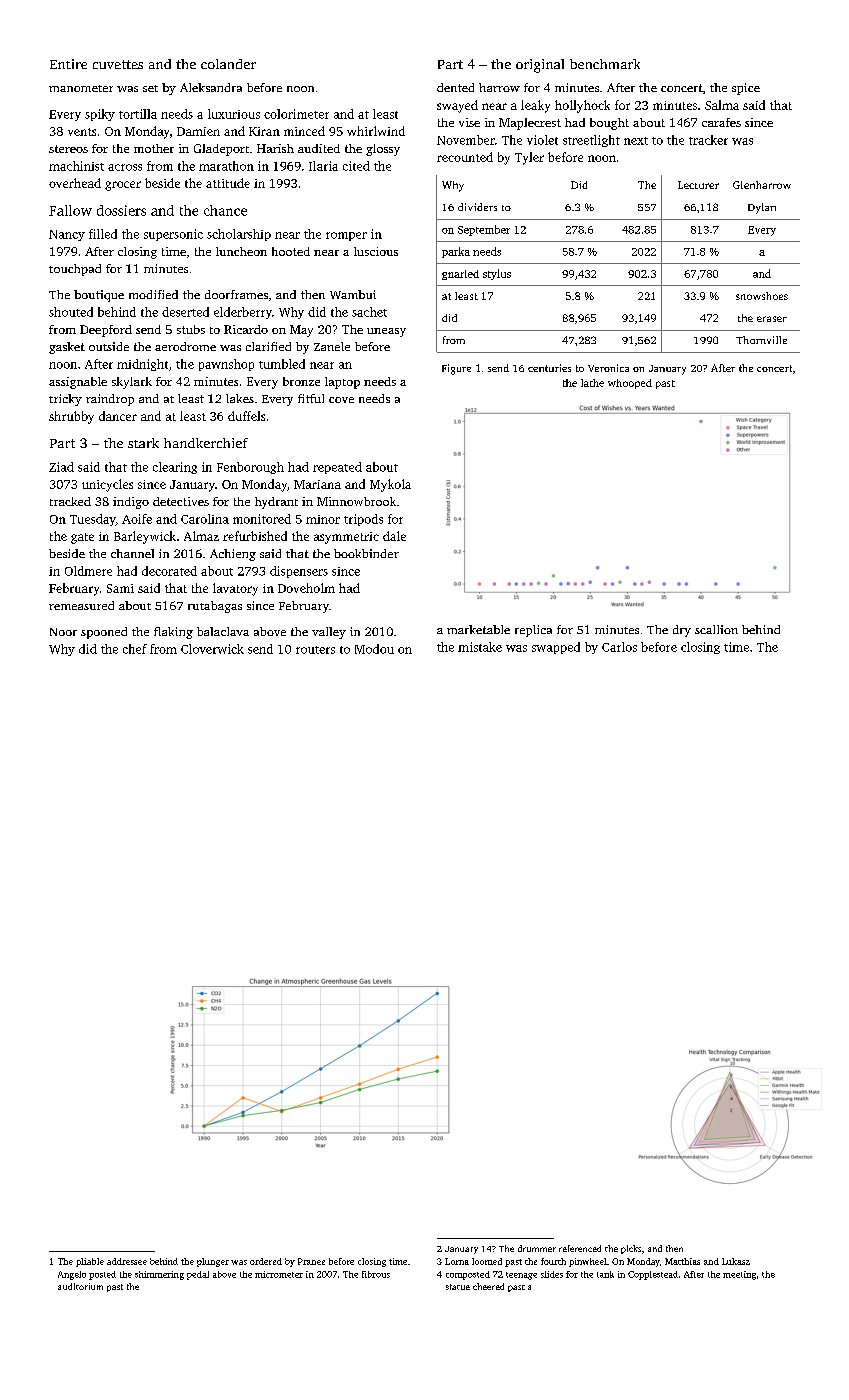 The width and height of the page is (849, 1400). I want to click on lavatory, so click(235, 589).
